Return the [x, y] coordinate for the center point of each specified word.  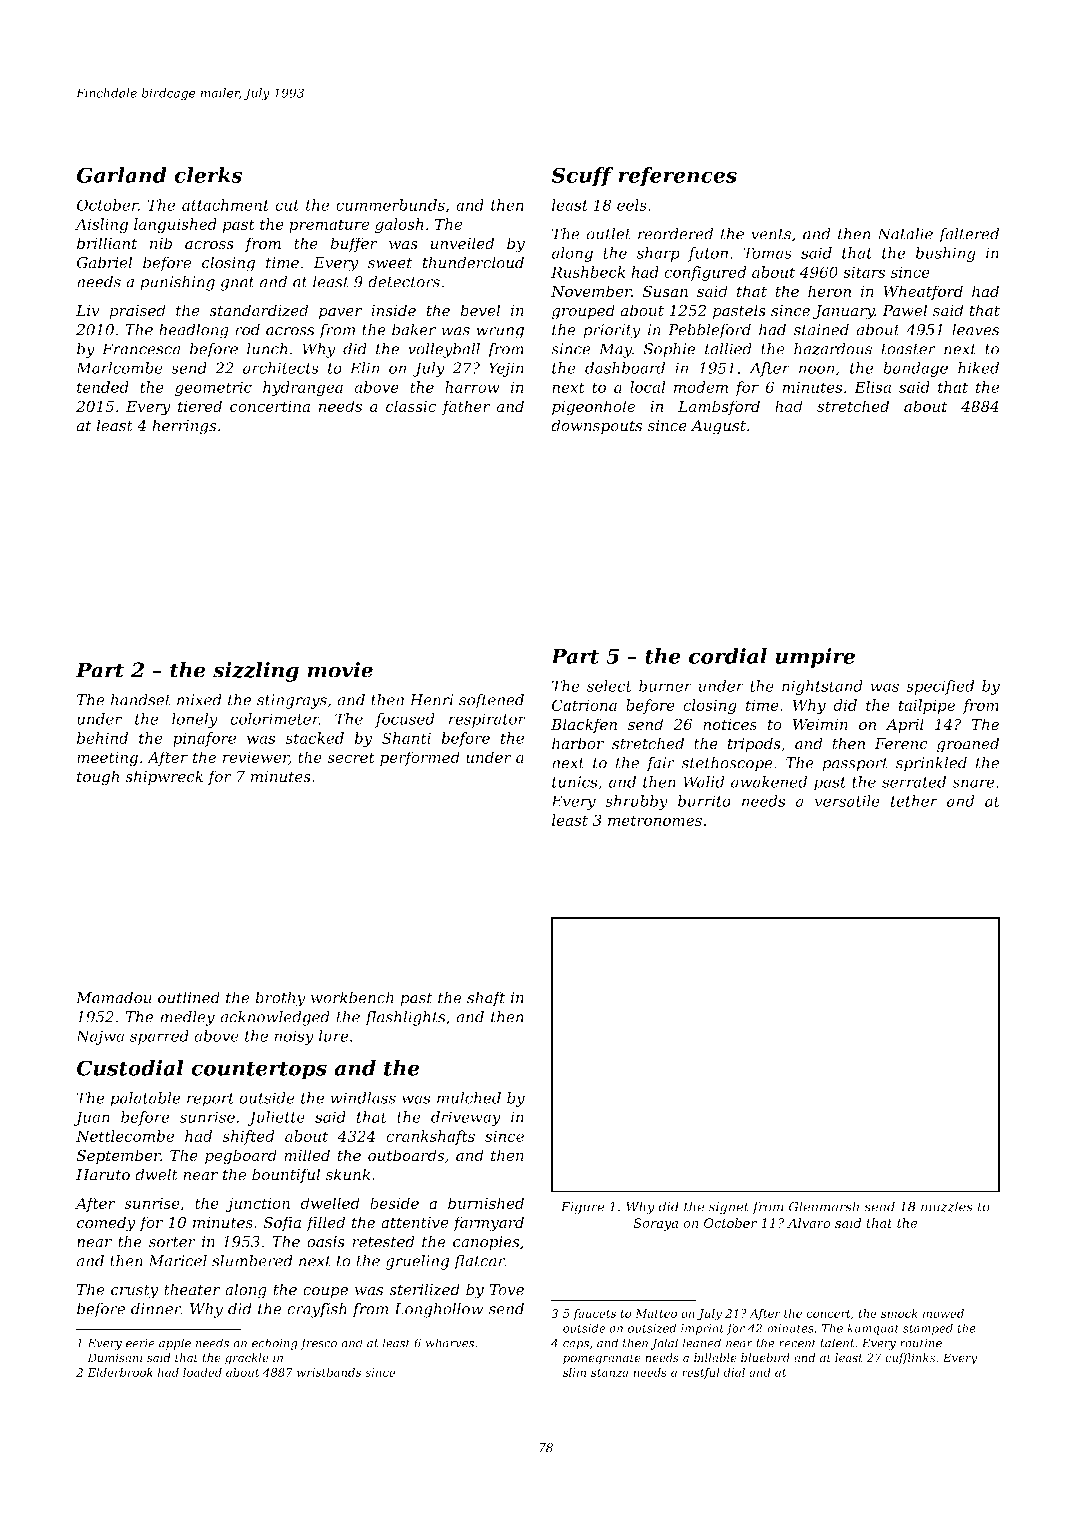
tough [98, 778]
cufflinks [910, 1359]
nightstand [822, 687]
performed [420, 758]
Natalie [905, 234]
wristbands [329, 1372]
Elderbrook [120, 1372]
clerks [208, 175]
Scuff [582, 177]
